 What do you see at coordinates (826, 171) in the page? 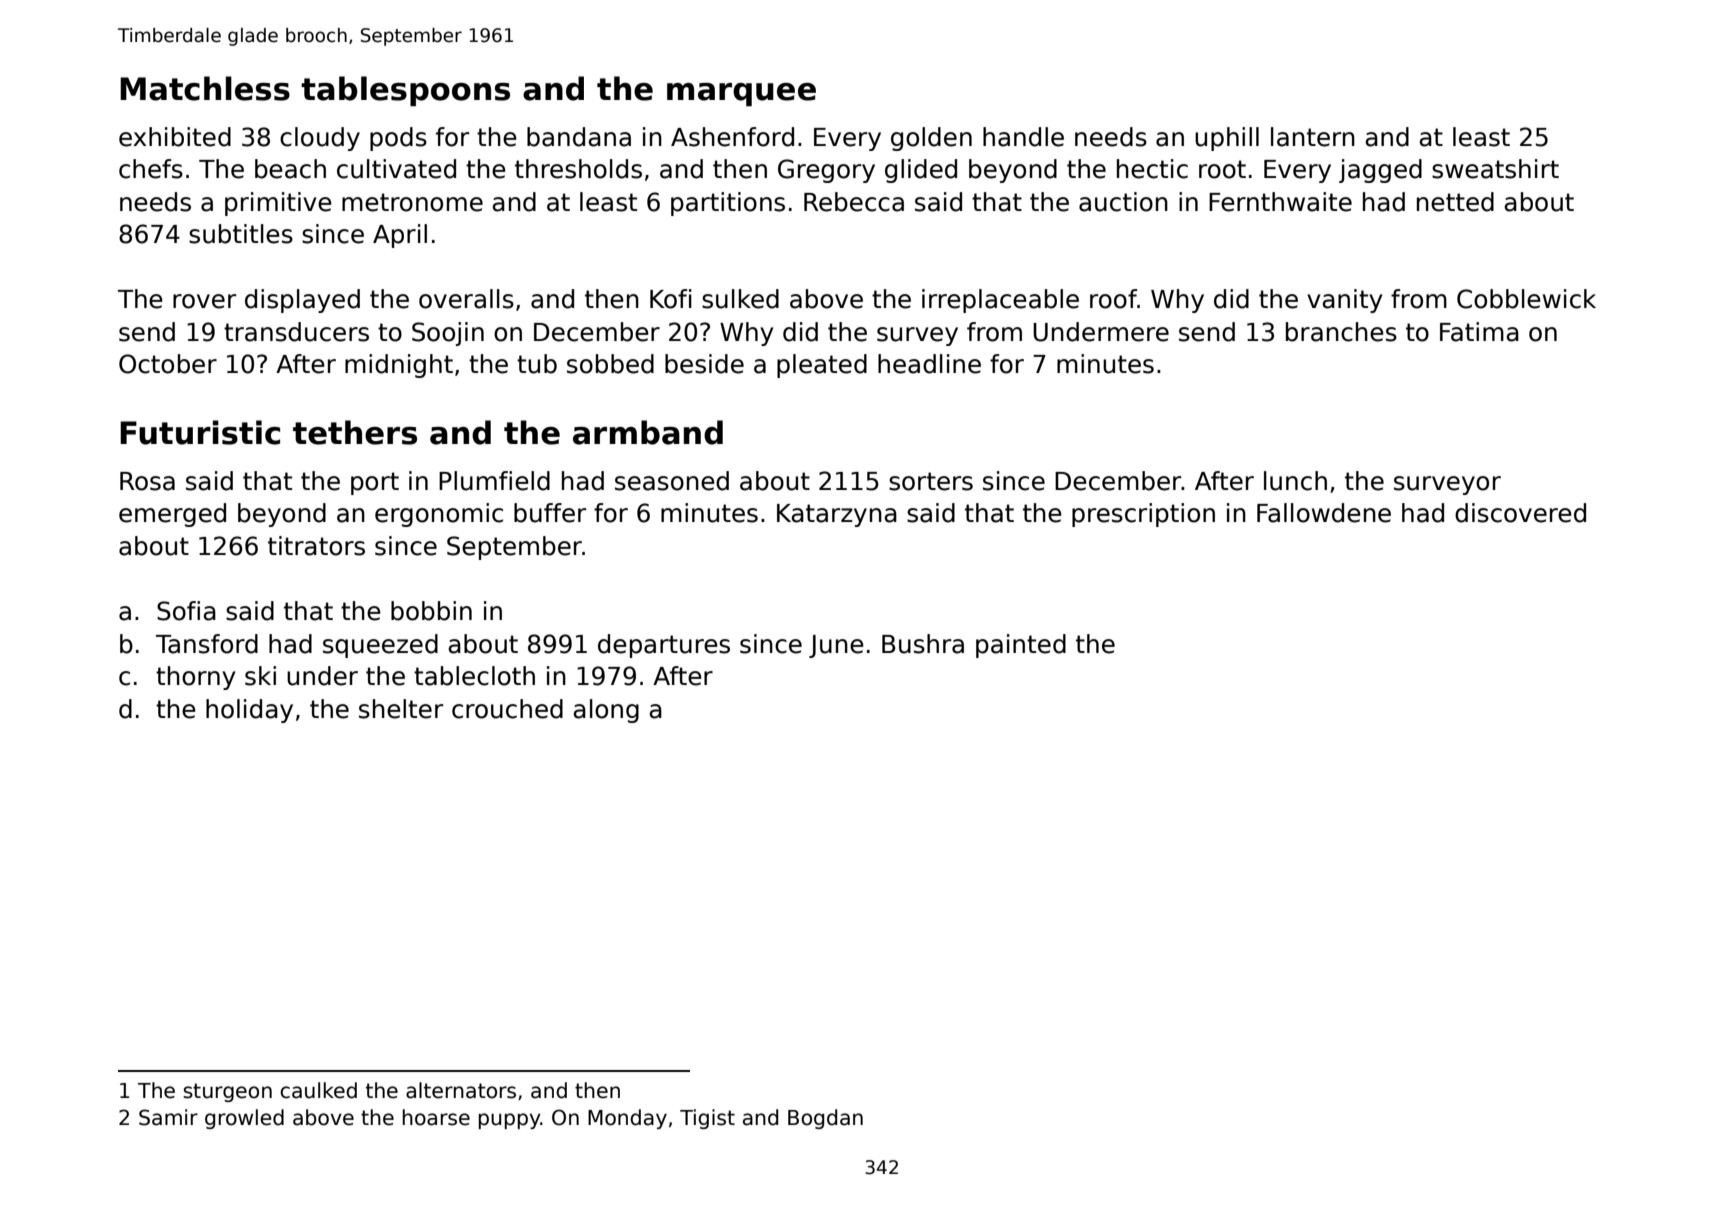
I see `Gregory` at bounding box center [826, 171].
